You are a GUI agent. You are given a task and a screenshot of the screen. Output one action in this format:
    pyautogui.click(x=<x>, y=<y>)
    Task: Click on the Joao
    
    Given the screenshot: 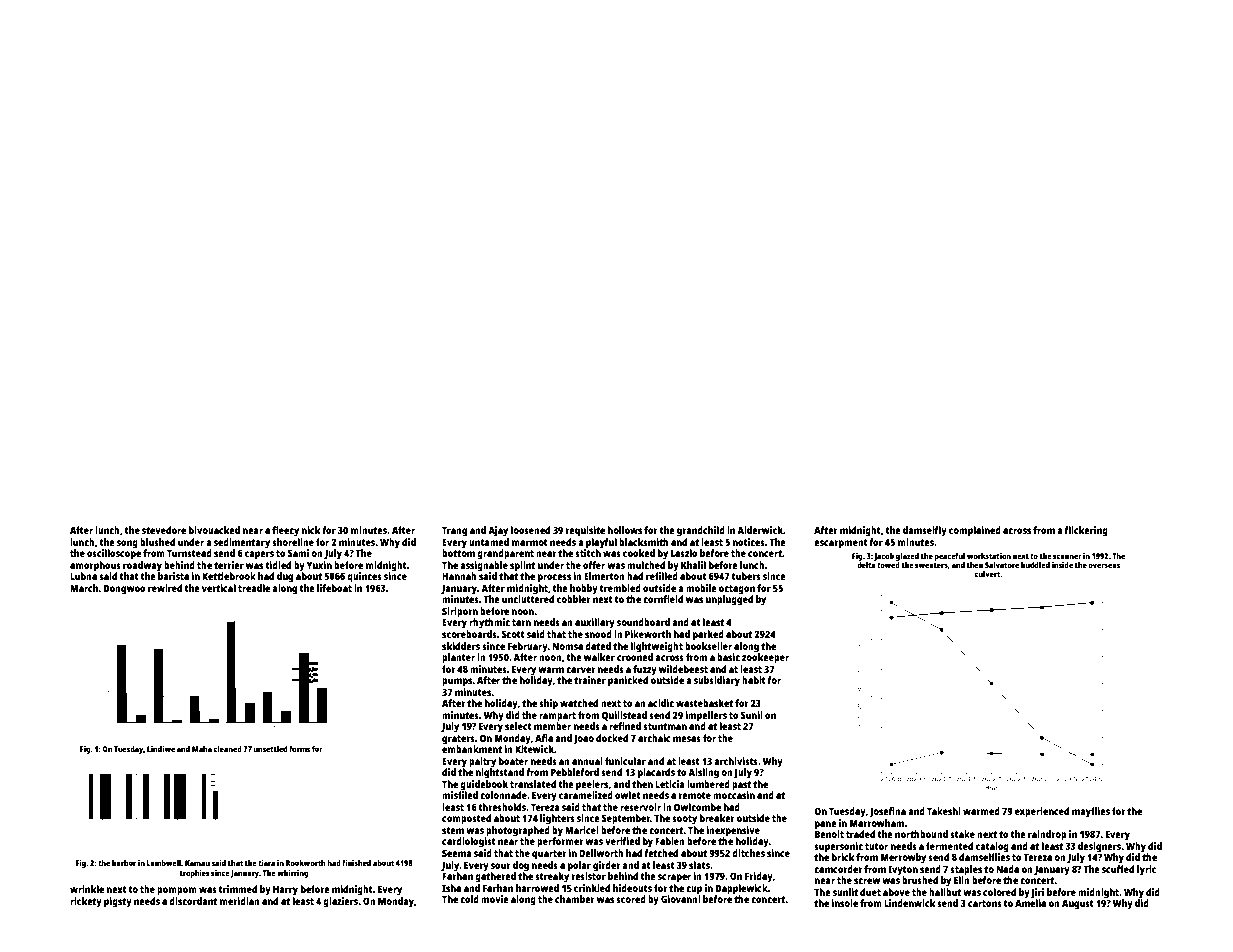 What is the action you would take?
    pyautogui.click(x=583, y=739)
